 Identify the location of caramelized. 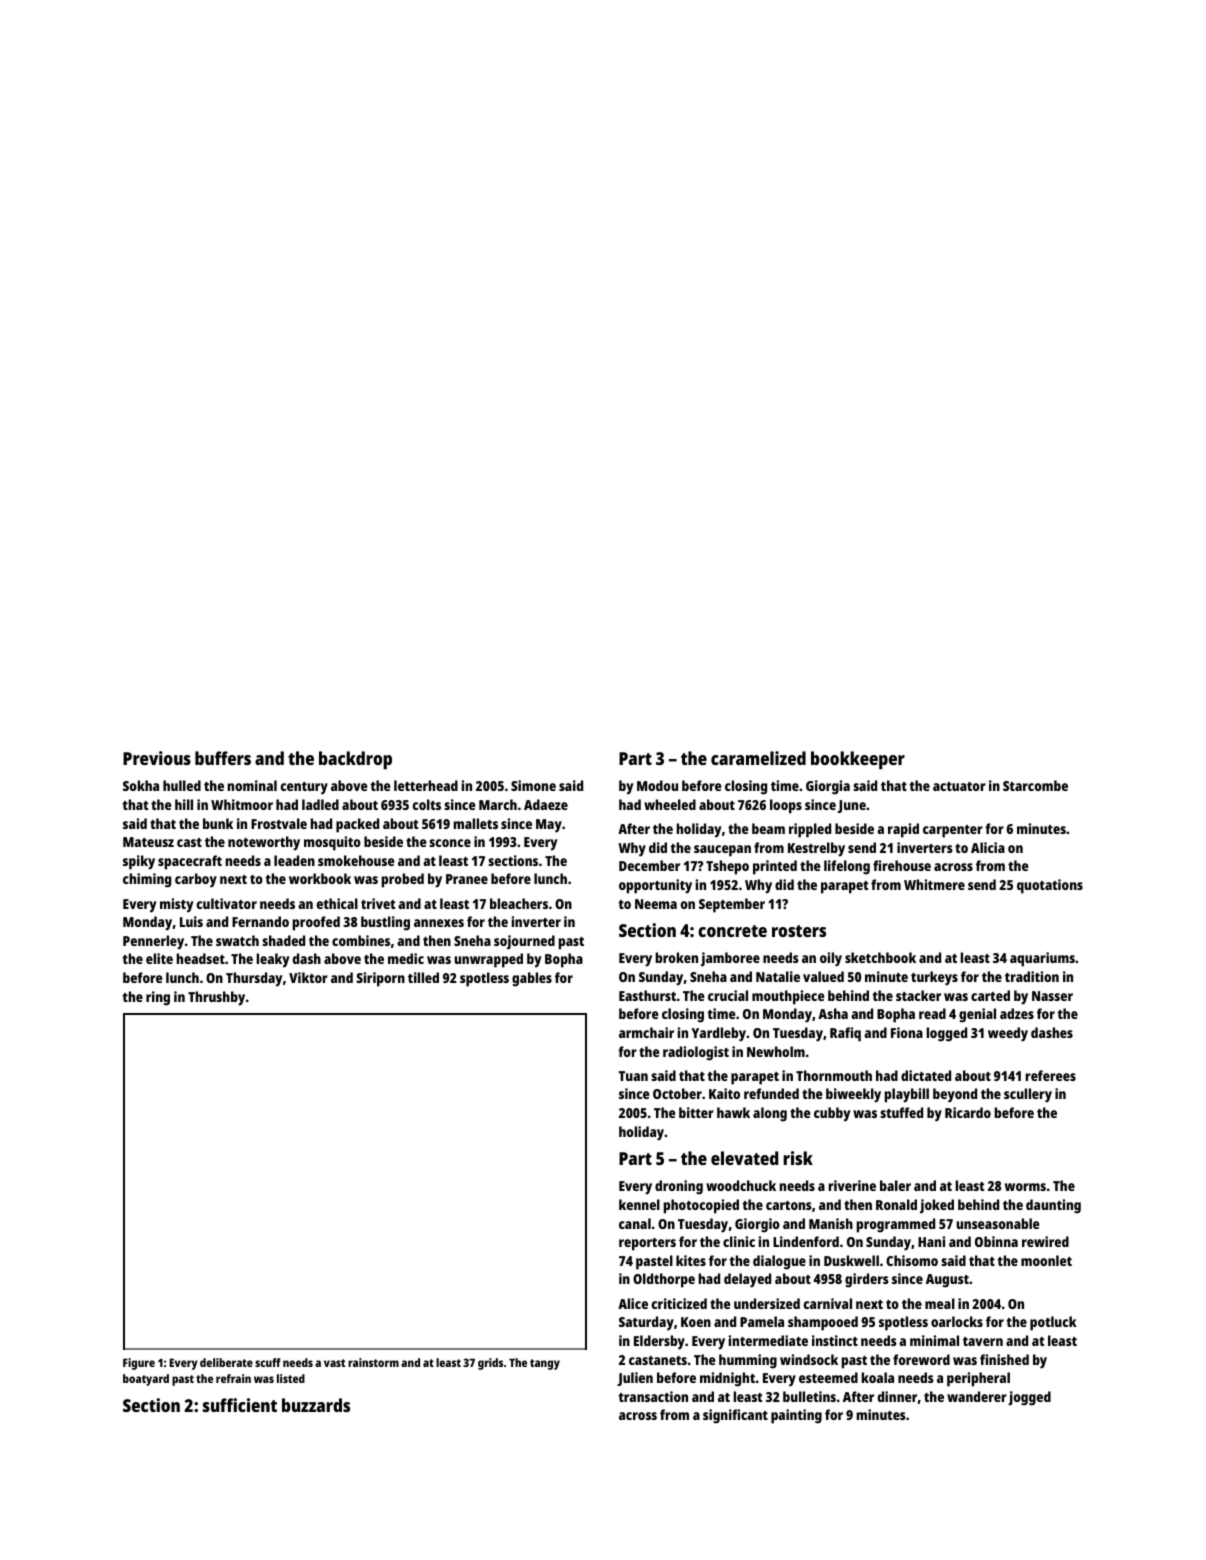
(758, 758).
